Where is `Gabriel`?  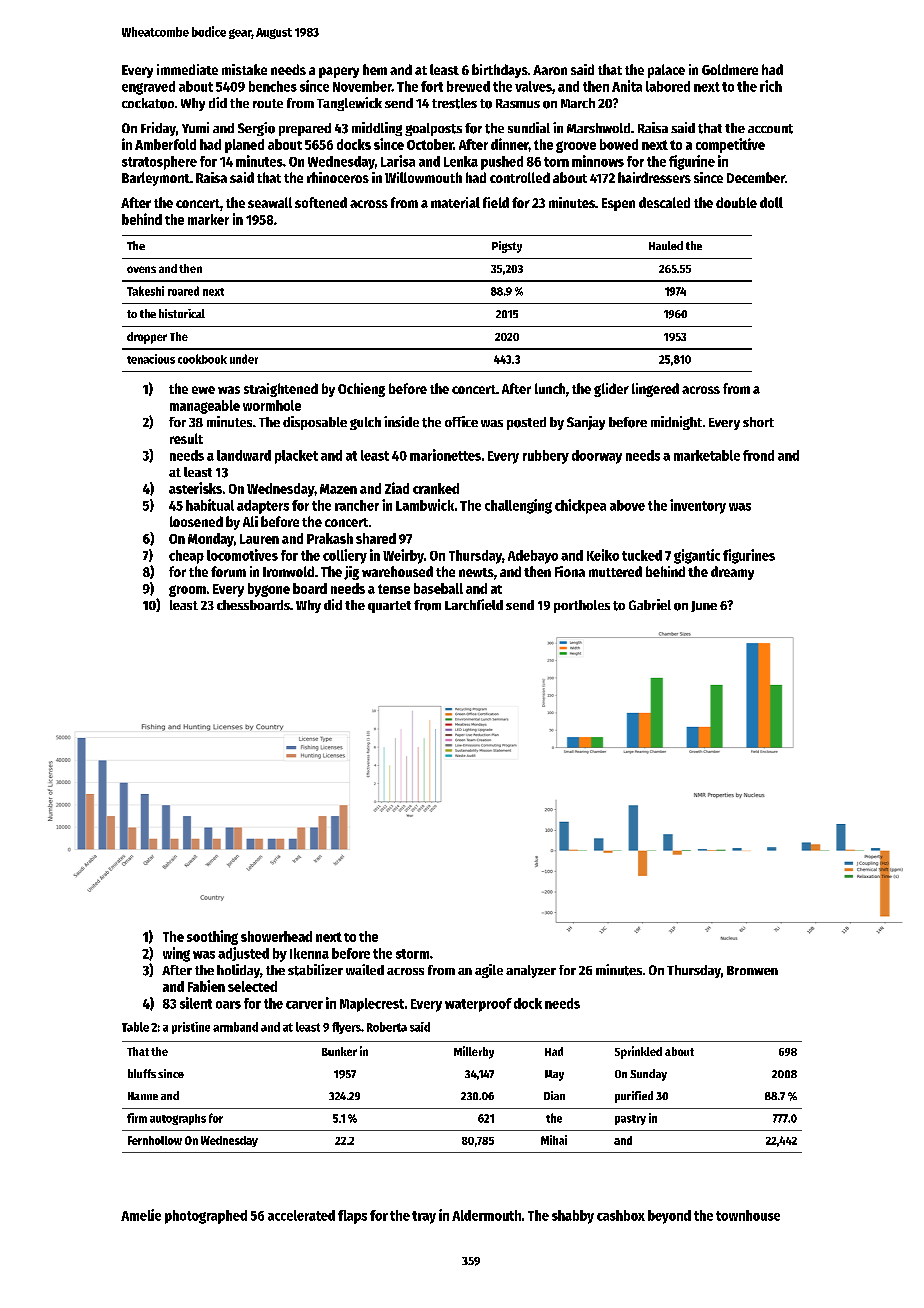
Gabriel is located at coordinates (650, 604).
